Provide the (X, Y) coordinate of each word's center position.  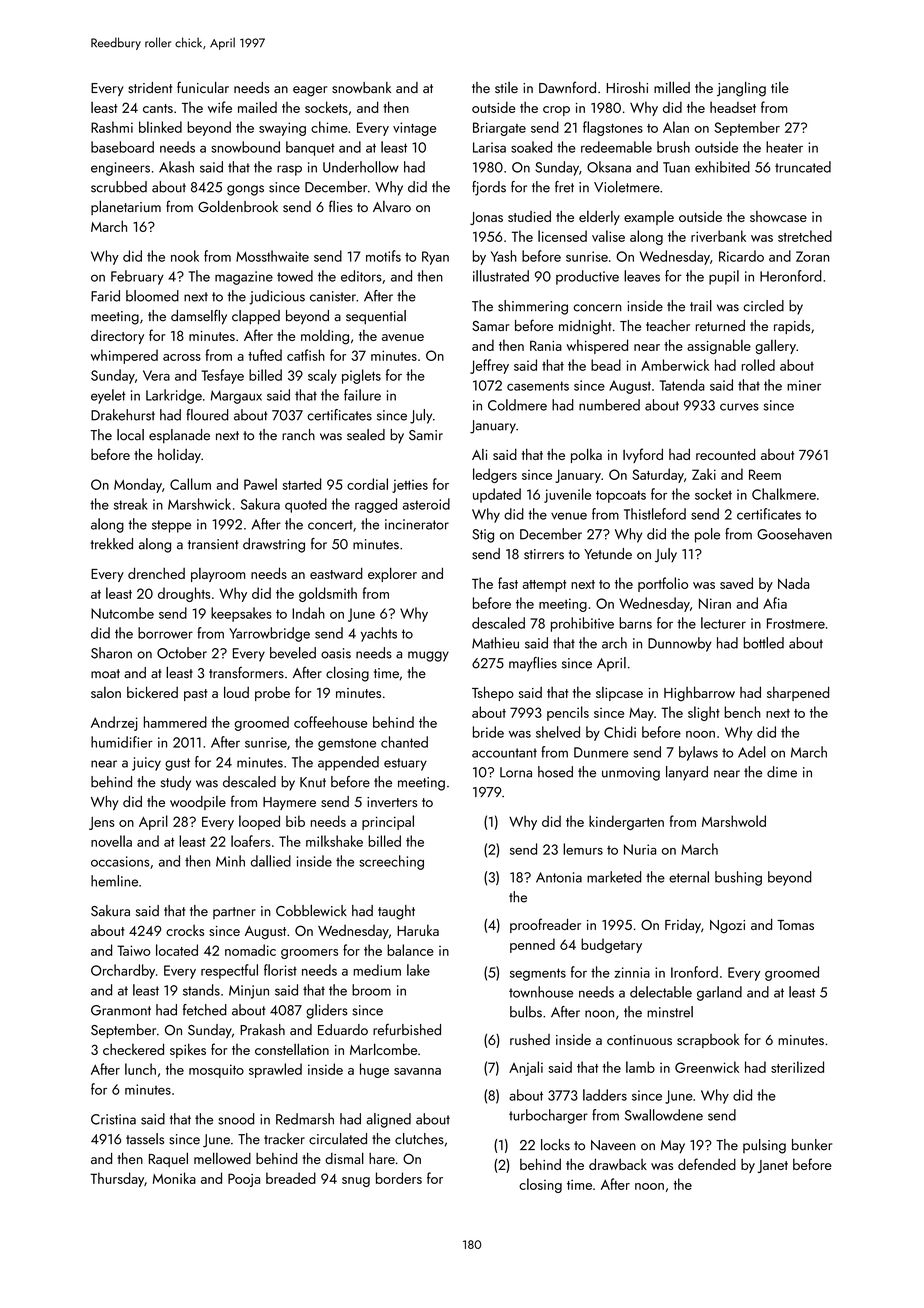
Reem (765, 474)
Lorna (516, 772)
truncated (803, 167)
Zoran (812, 256)
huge (374, 1070)
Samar (491, 326)
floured (207, 415)
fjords (489, 188)
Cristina (113, 1119)
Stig (483, 536)
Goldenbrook (238, 206)
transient (213, 544)
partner (234, 913)
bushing (738, 878)
